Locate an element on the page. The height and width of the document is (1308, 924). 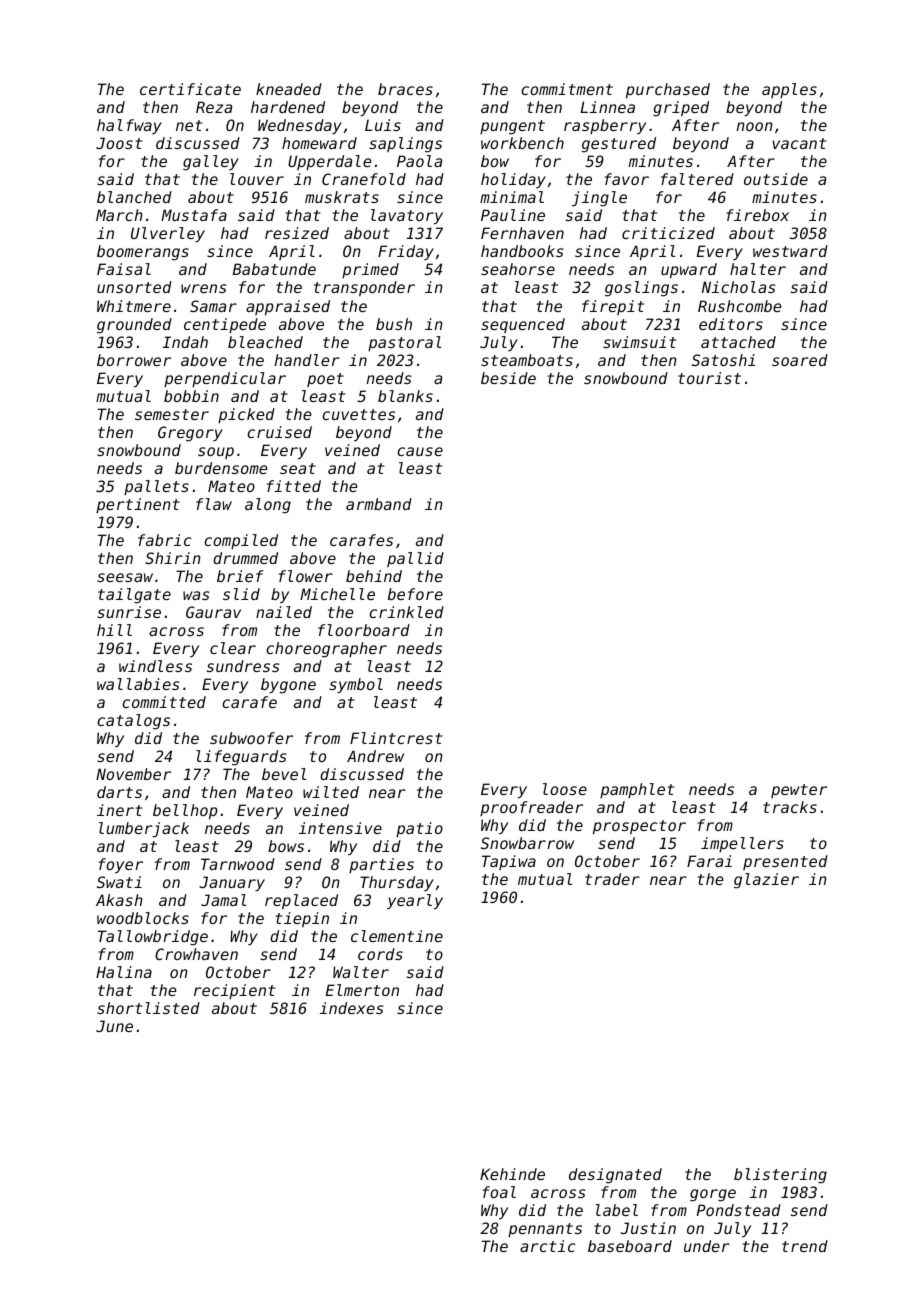
before is located at coordinates (415, 594).
